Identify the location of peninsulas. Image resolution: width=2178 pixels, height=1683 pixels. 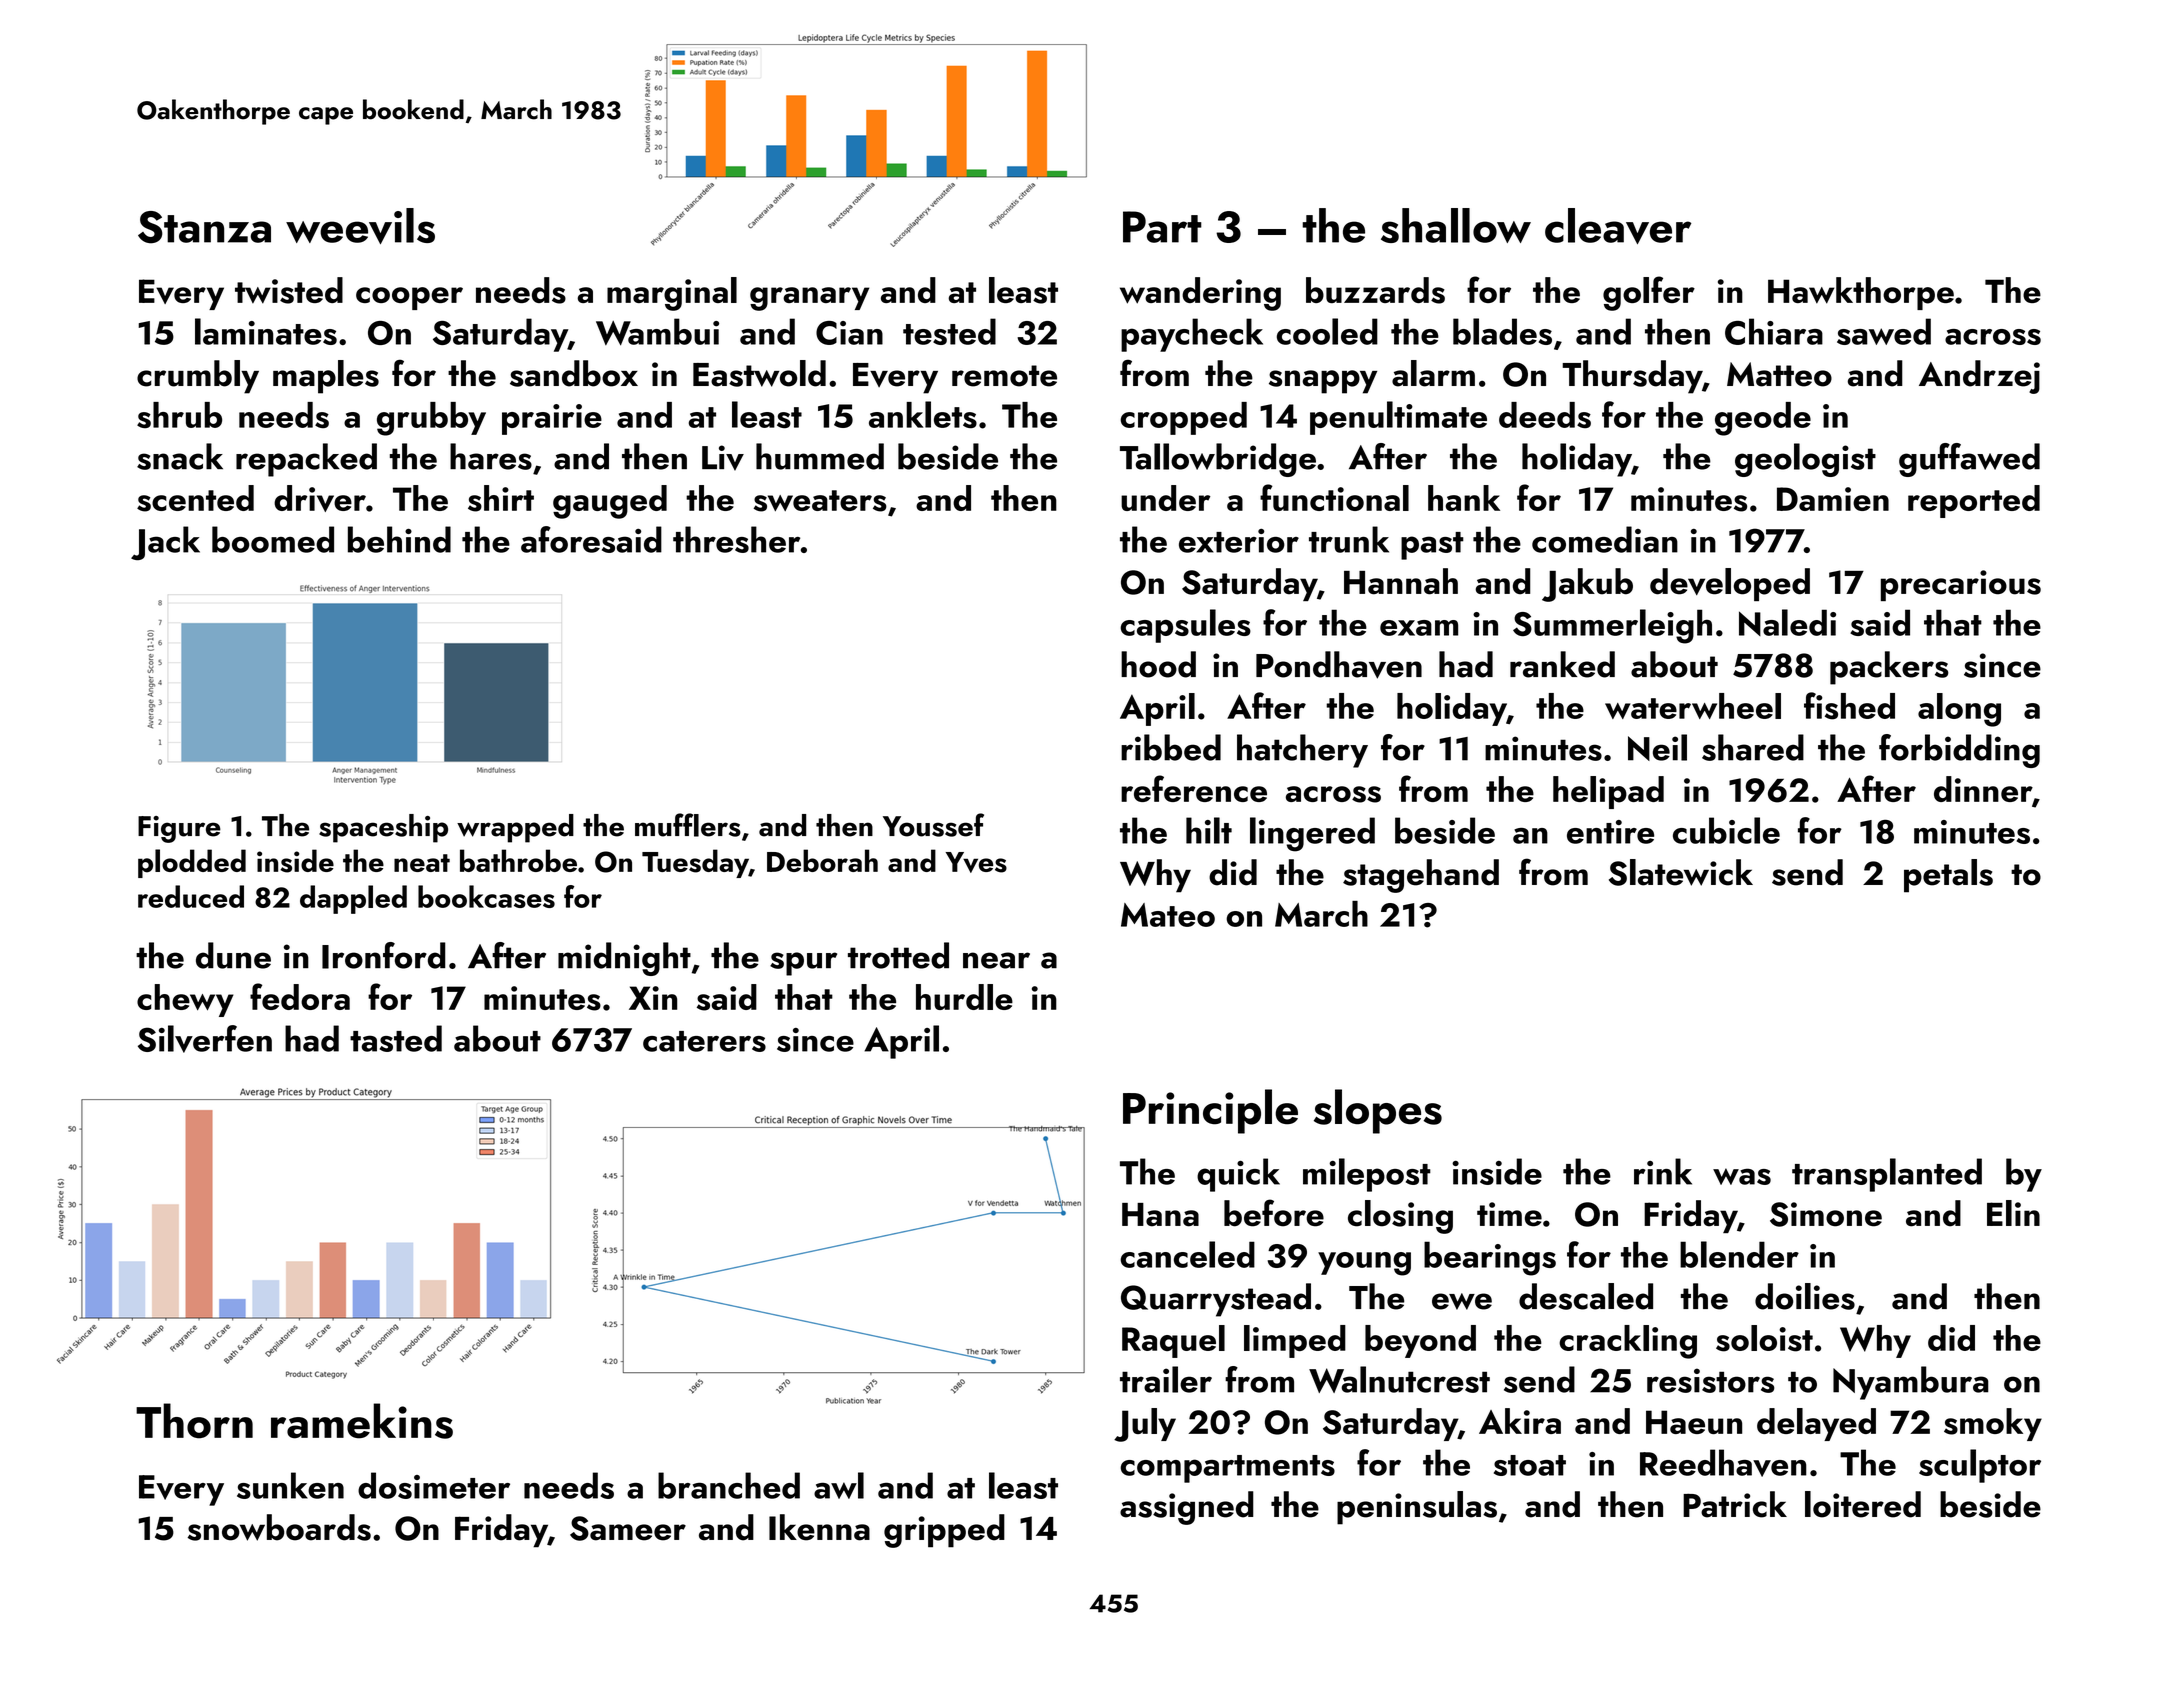
(1417, 1508).
